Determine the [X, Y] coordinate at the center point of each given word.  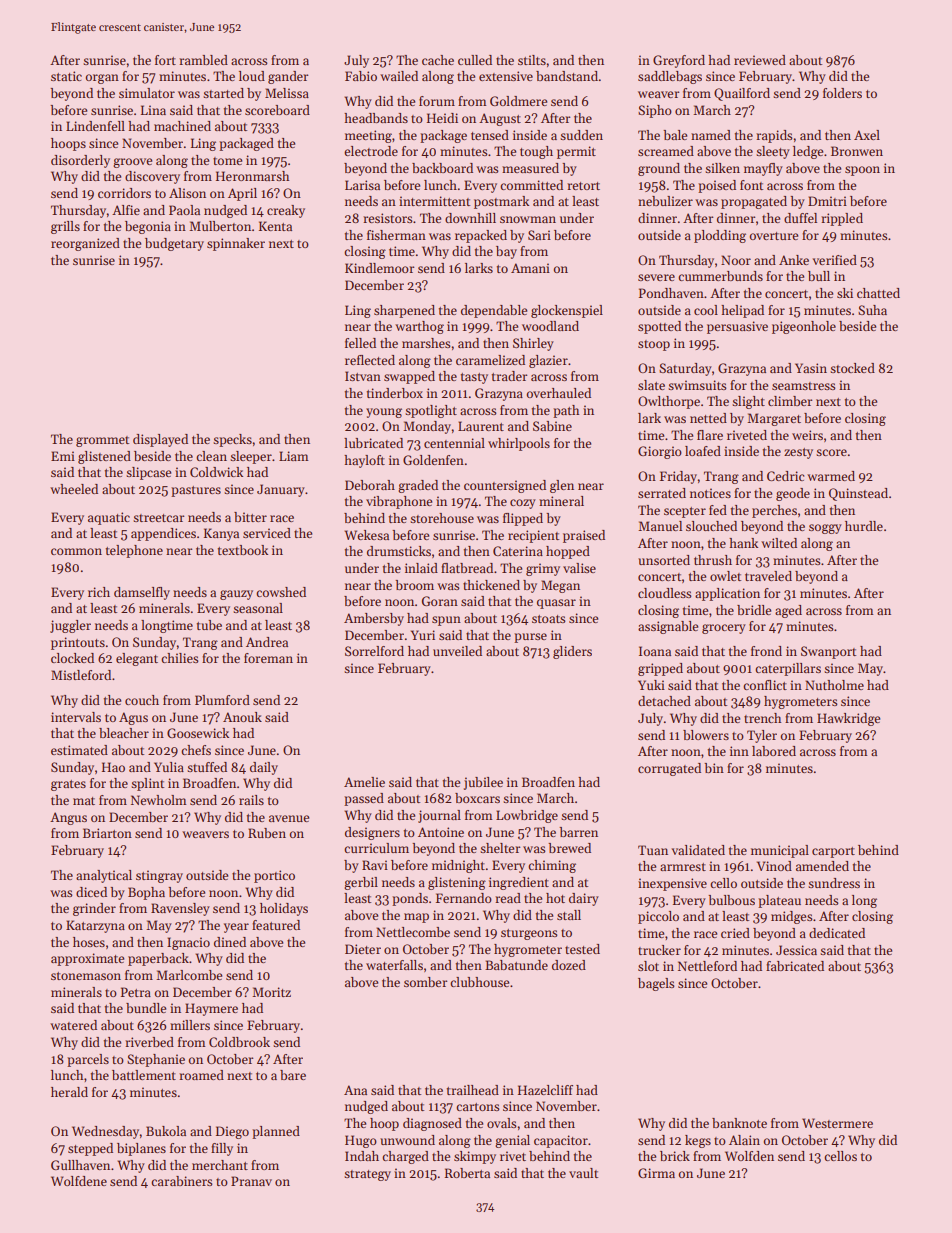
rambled [203, 60]
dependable [494, 311]
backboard [442, 168]
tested [582, 949]
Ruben [267, 833]
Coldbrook [239, 1042]
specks [232, 440]
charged [405, 1157]
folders [842, 93]
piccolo [658, 917]
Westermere [837, 1123]
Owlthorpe [669, 402]
